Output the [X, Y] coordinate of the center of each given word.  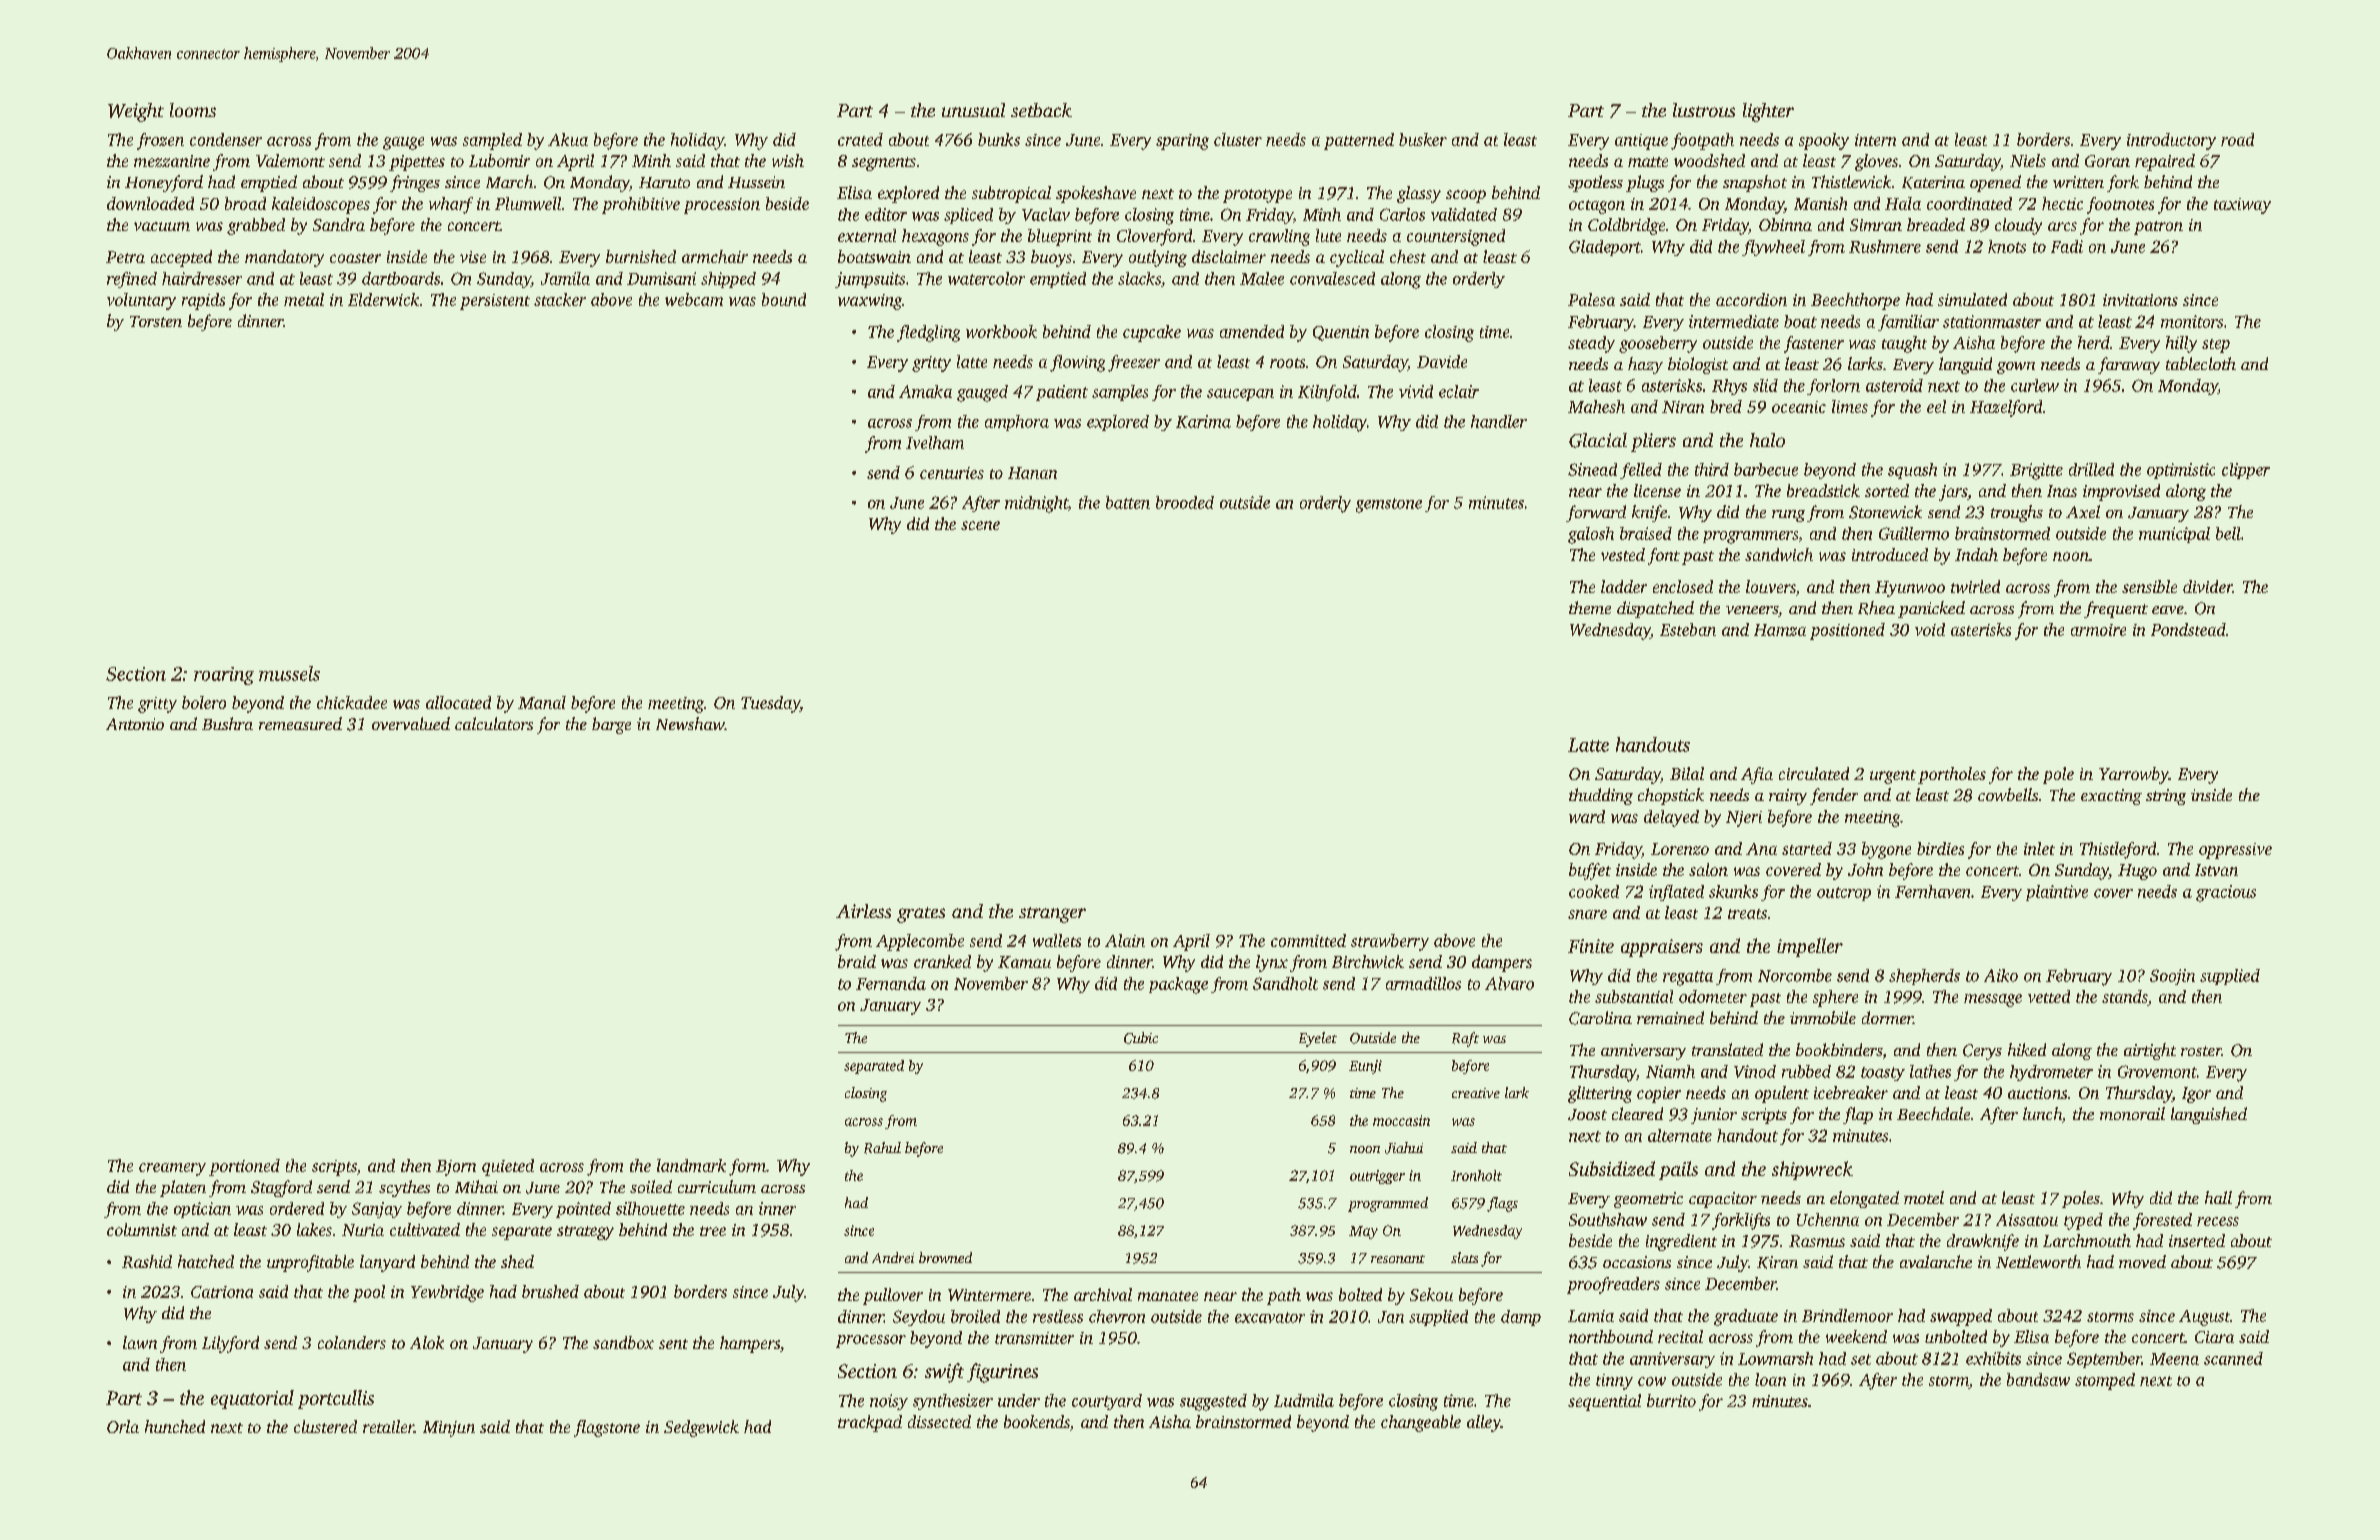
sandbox [623, 1342]
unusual [973, 110]
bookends [1037, 1421]
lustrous [1704, 110]
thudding [1601, 796]
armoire [2098, 630]
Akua [568, 139]
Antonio [135, 724]
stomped [2105, 1381]
